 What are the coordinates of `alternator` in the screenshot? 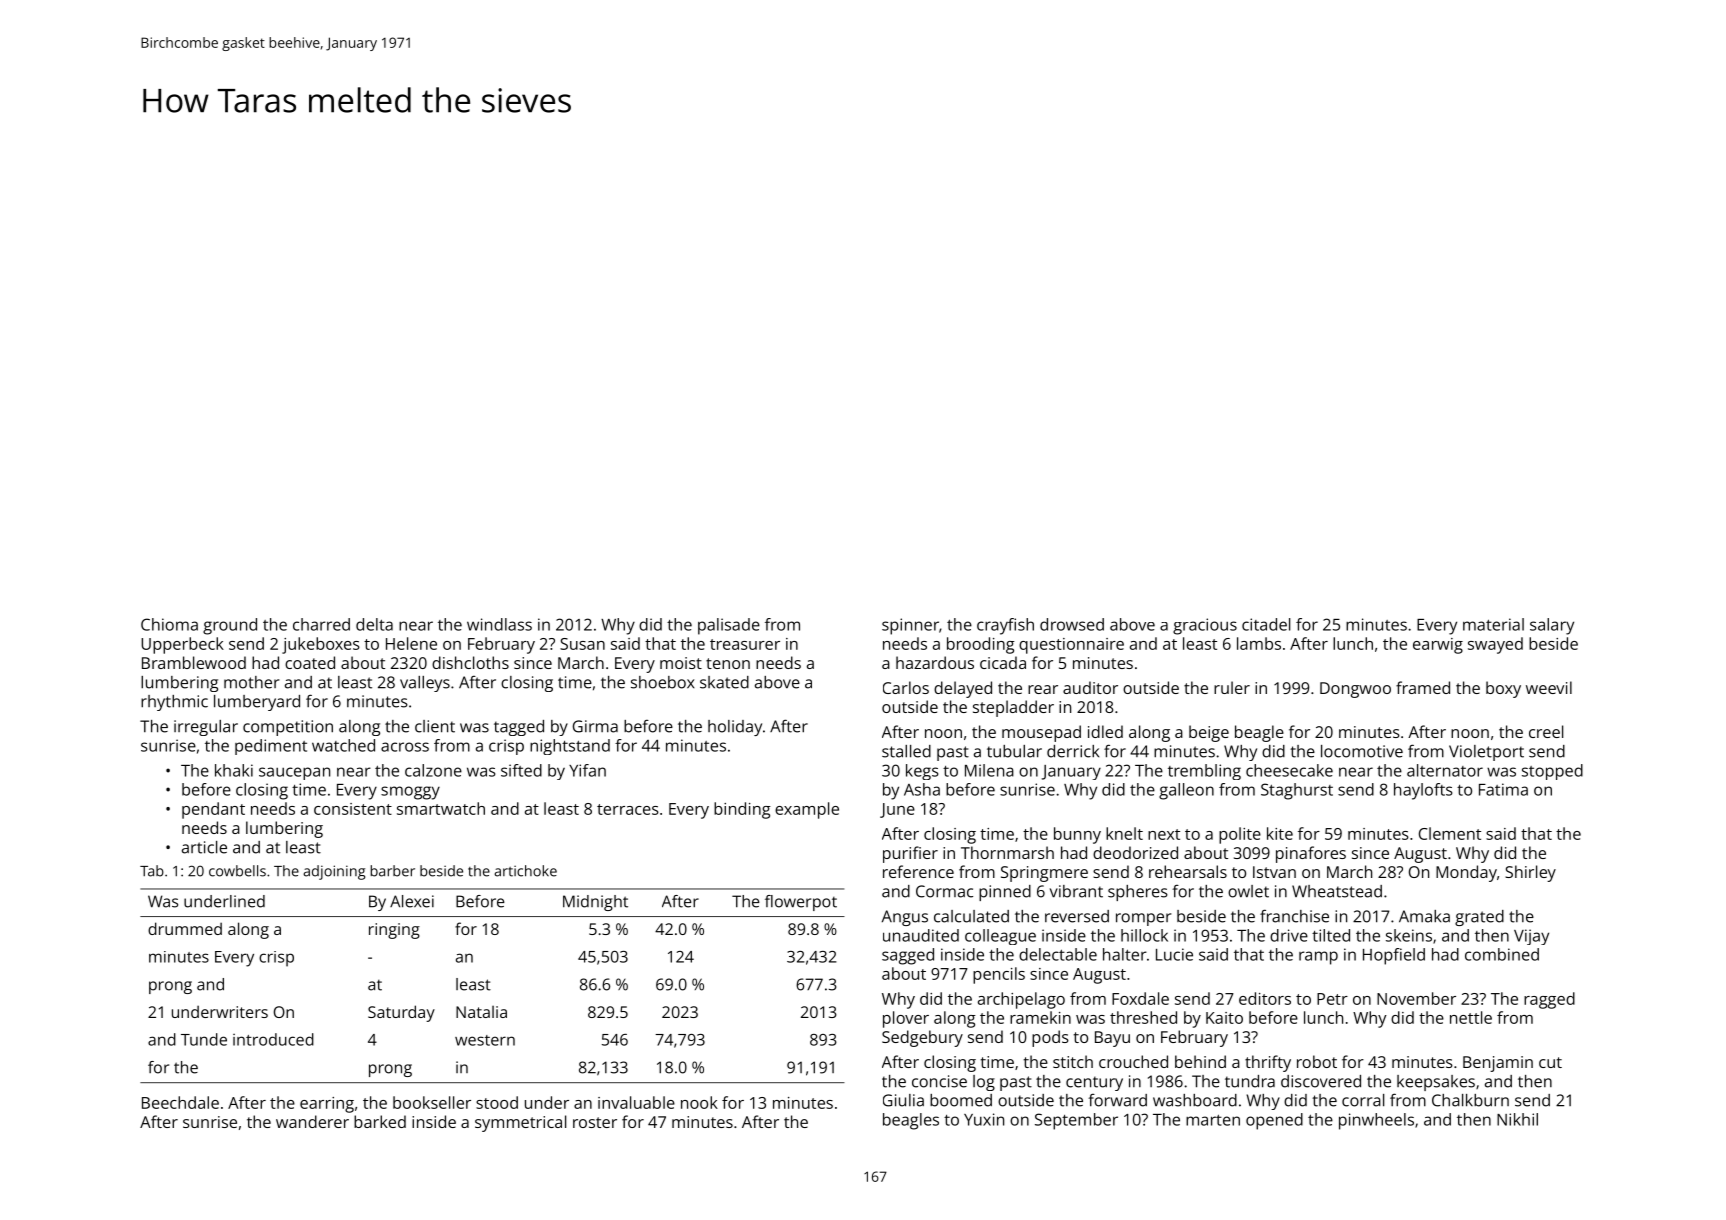 It's located at (1445, 770).
